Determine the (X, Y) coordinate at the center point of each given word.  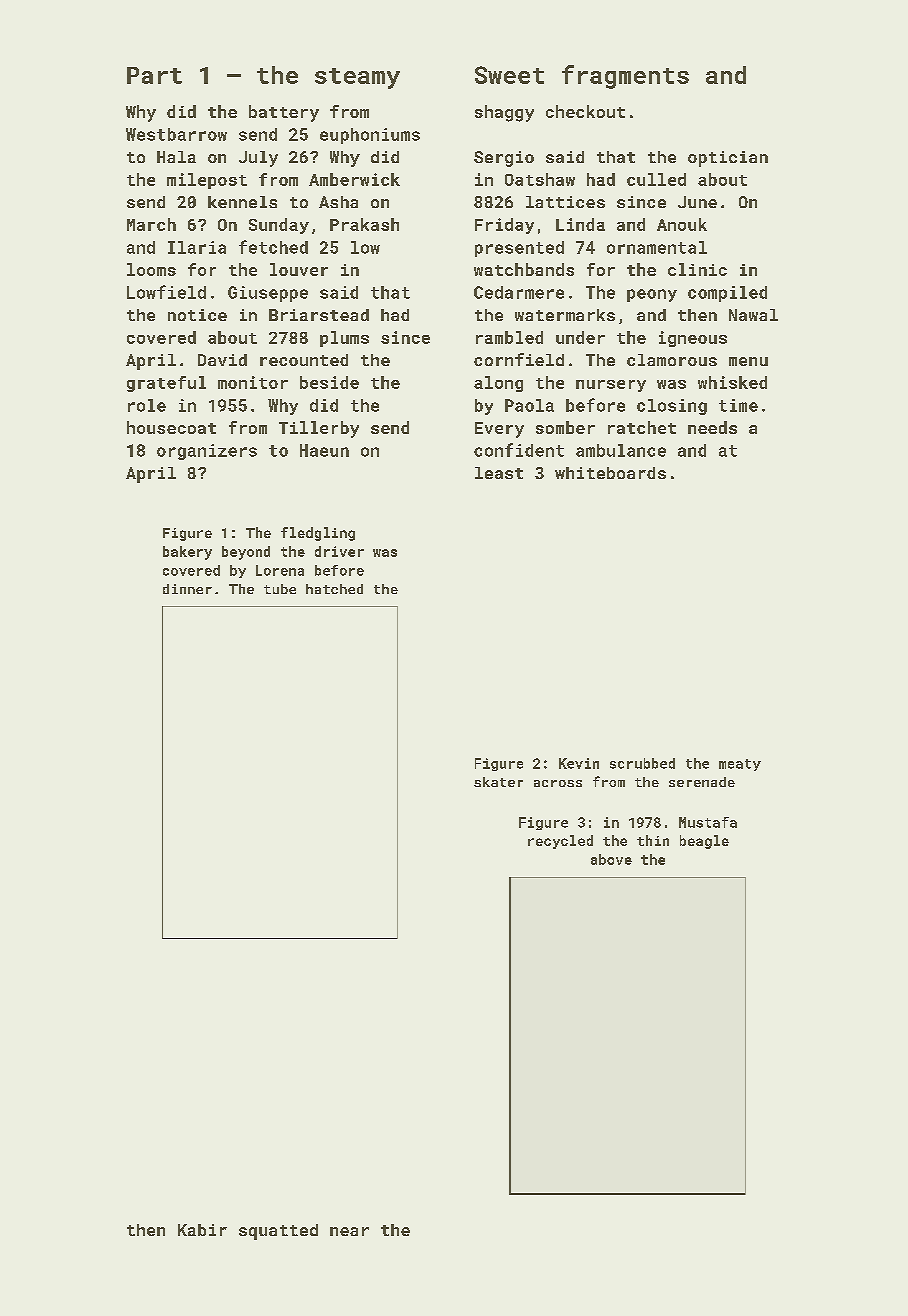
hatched (334, 589)
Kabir (202, 1230)
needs (712, 427)
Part (154, 75)
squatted (278, 1232)
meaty (740, 765)
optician (728, 159)
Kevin (579, 763)
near (349, 1231)
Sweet (509, 75)
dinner (187, 589)
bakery (187, 553)
